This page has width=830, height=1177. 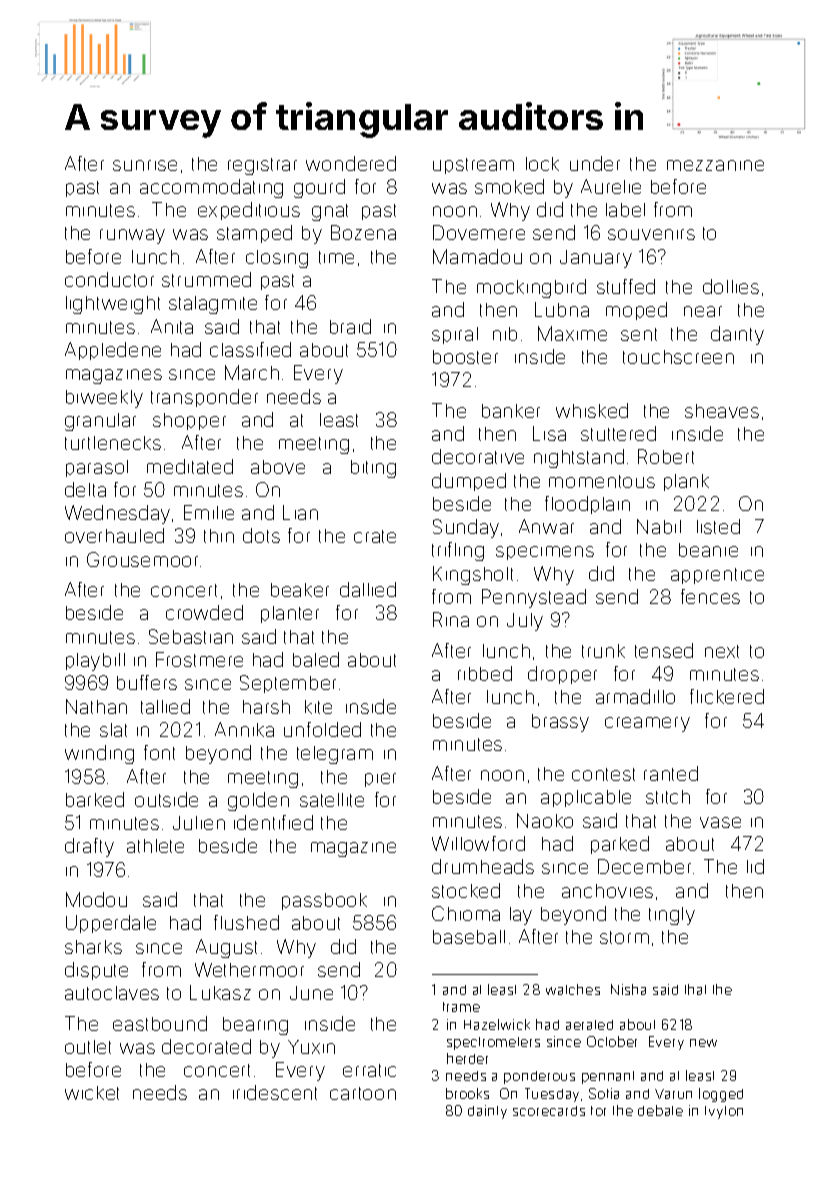 I want to click on mezzanine, so click(x=715, y=165).
